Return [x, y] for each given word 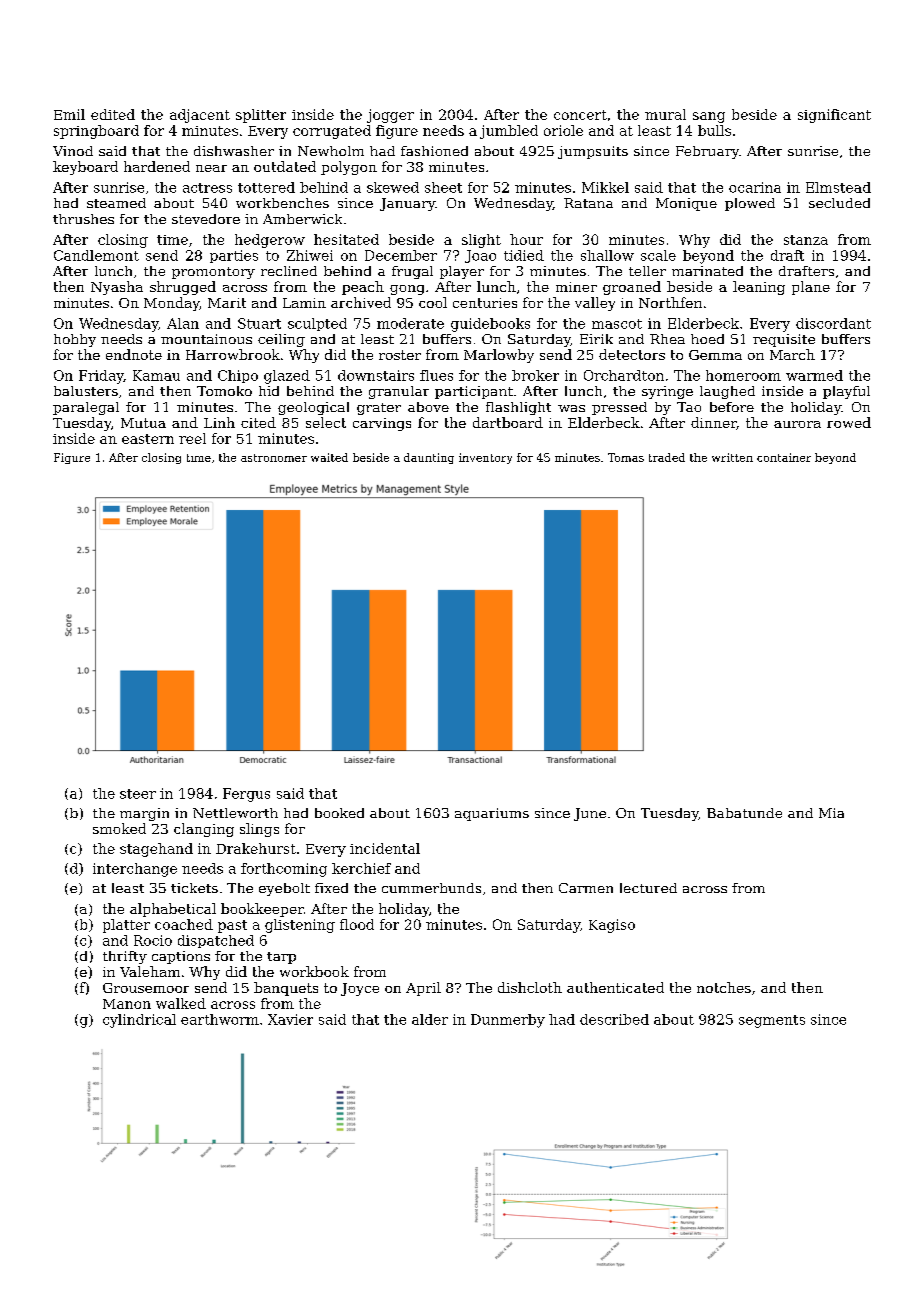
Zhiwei [310, 255]
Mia [831, 813]
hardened [157, 166]
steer [138, 794]
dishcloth [530, 987]
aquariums [492, 814]
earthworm [220, 1019]
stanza [806, 240]
